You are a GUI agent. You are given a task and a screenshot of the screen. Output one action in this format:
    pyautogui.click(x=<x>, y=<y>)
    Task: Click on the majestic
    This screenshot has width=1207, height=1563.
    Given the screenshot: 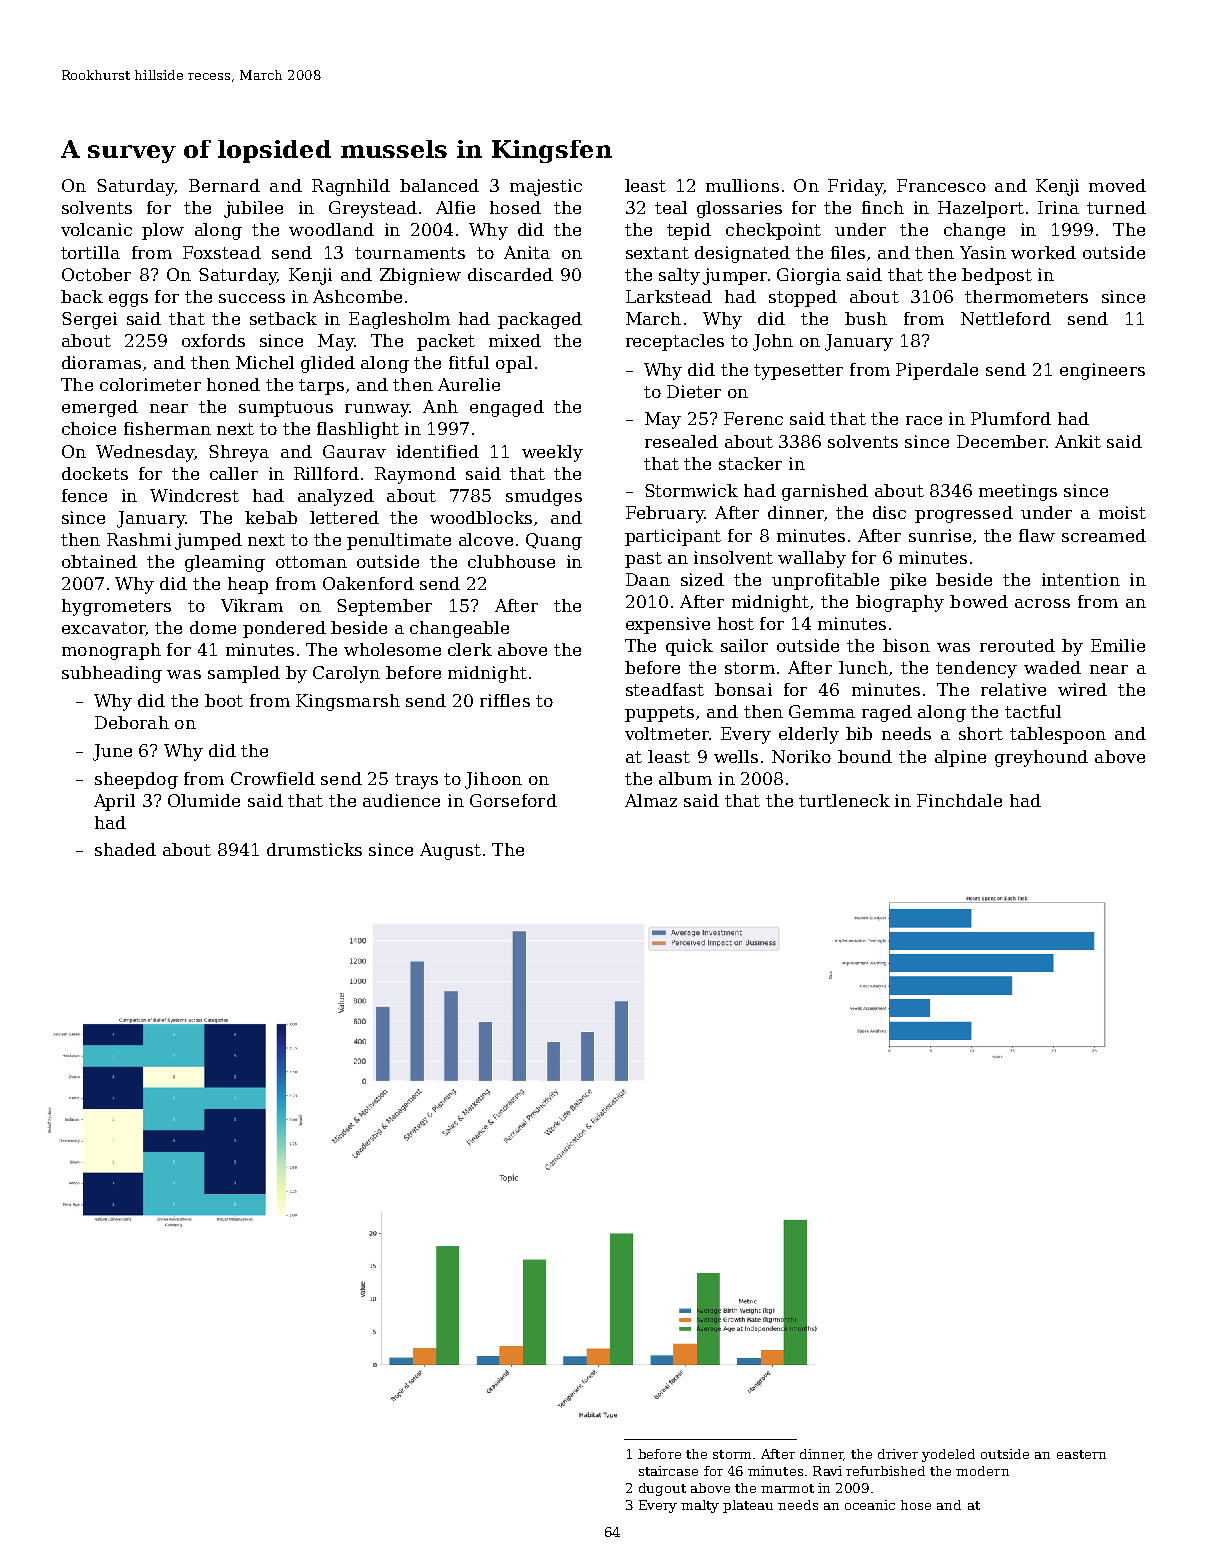 What is the action you would take?
    pyautogui.click(x=546, y=187)
